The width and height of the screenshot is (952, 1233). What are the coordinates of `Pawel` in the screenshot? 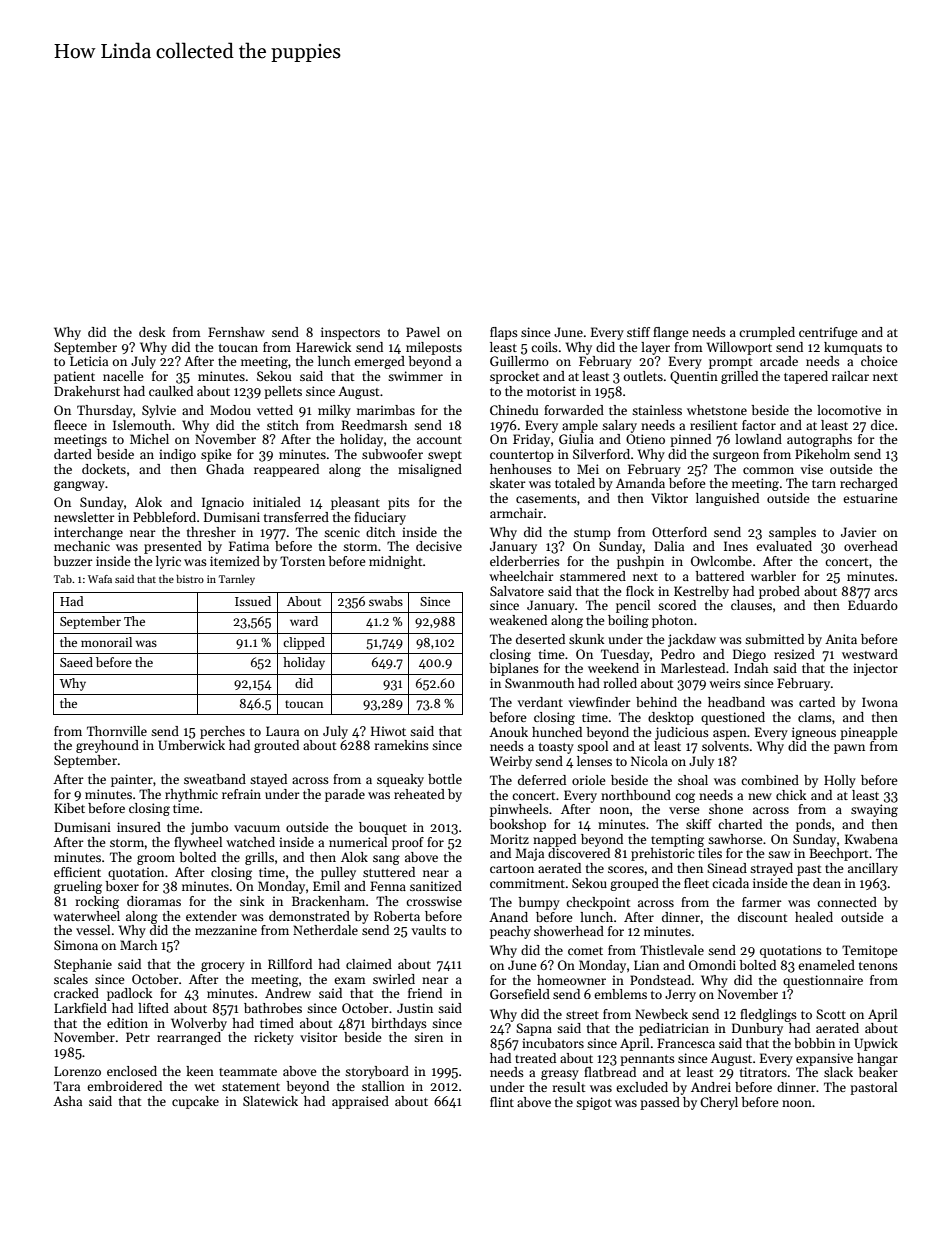 It's located at (423, 332).
